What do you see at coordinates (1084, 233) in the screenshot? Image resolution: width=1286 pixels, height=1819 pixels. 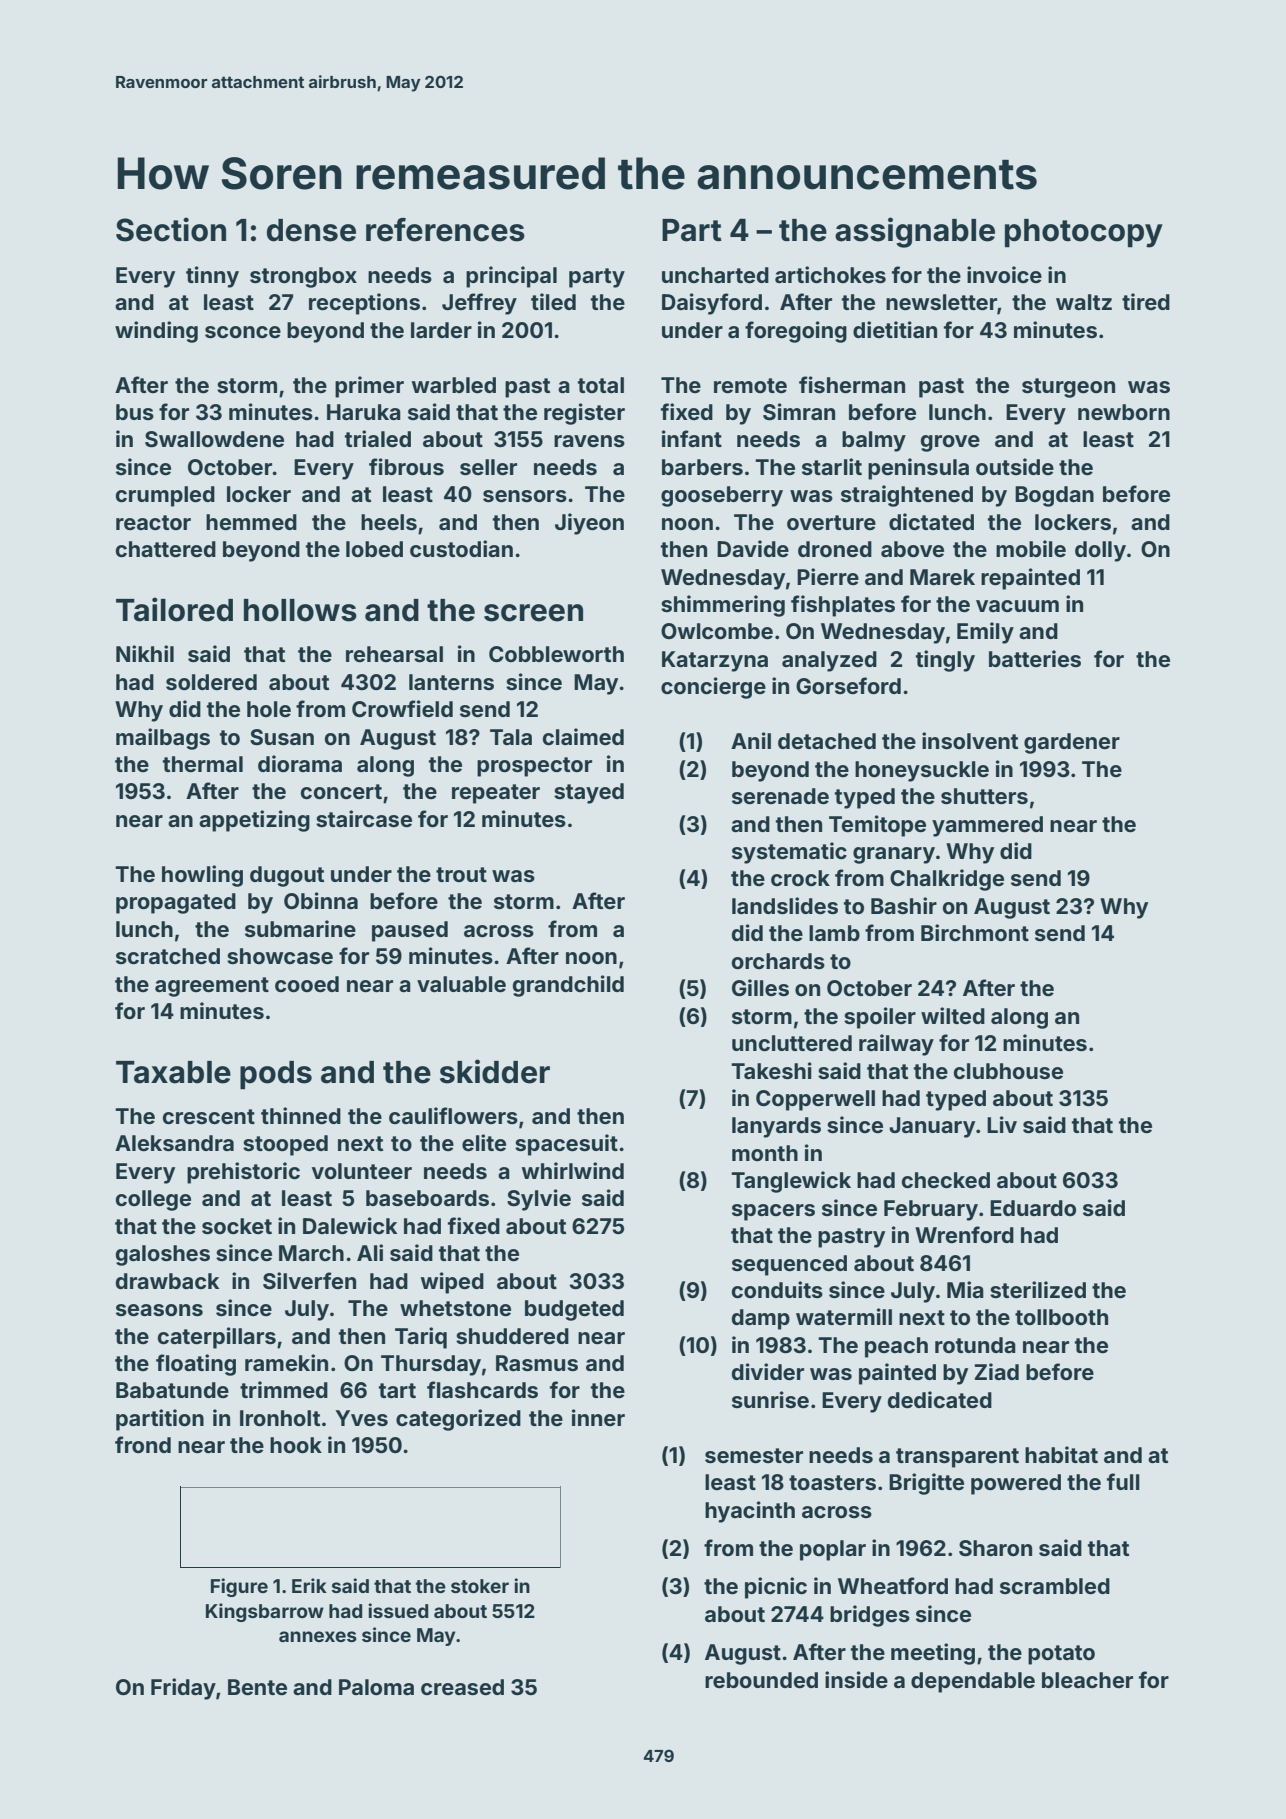 I see `photocopy` at bounding box center [1084, 233].
